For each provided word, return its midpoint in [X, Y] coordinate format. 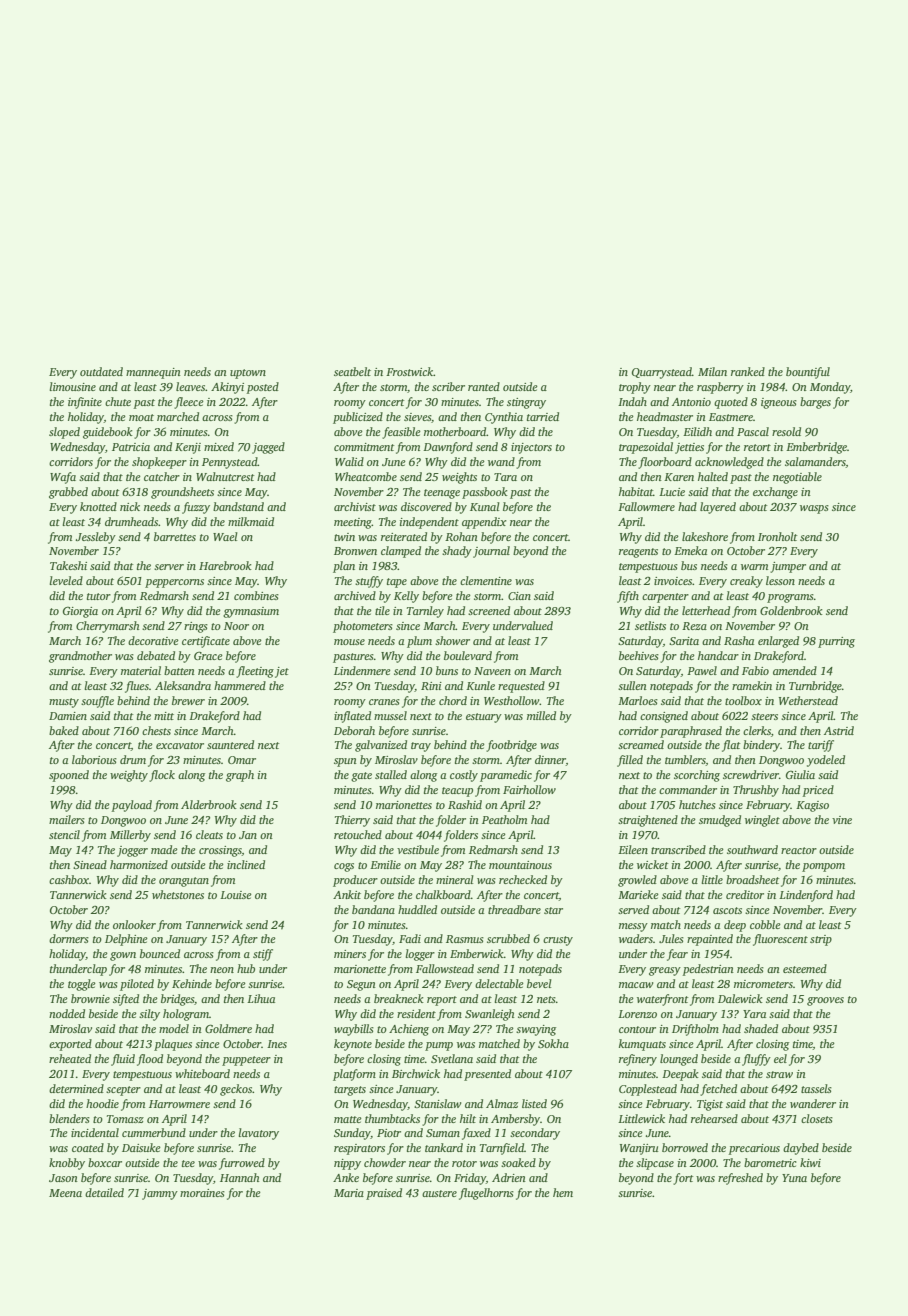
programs [790, 598]
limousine [72, 386]
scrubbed [508, 938]
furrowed [242, 1164]
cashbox [69, 879]
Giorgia [80, 612]
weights [459, 478]
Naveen [492, 671]
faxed [476, 1134]
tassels [816, 1088]
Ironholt [777, 536]
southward [752, 849]
